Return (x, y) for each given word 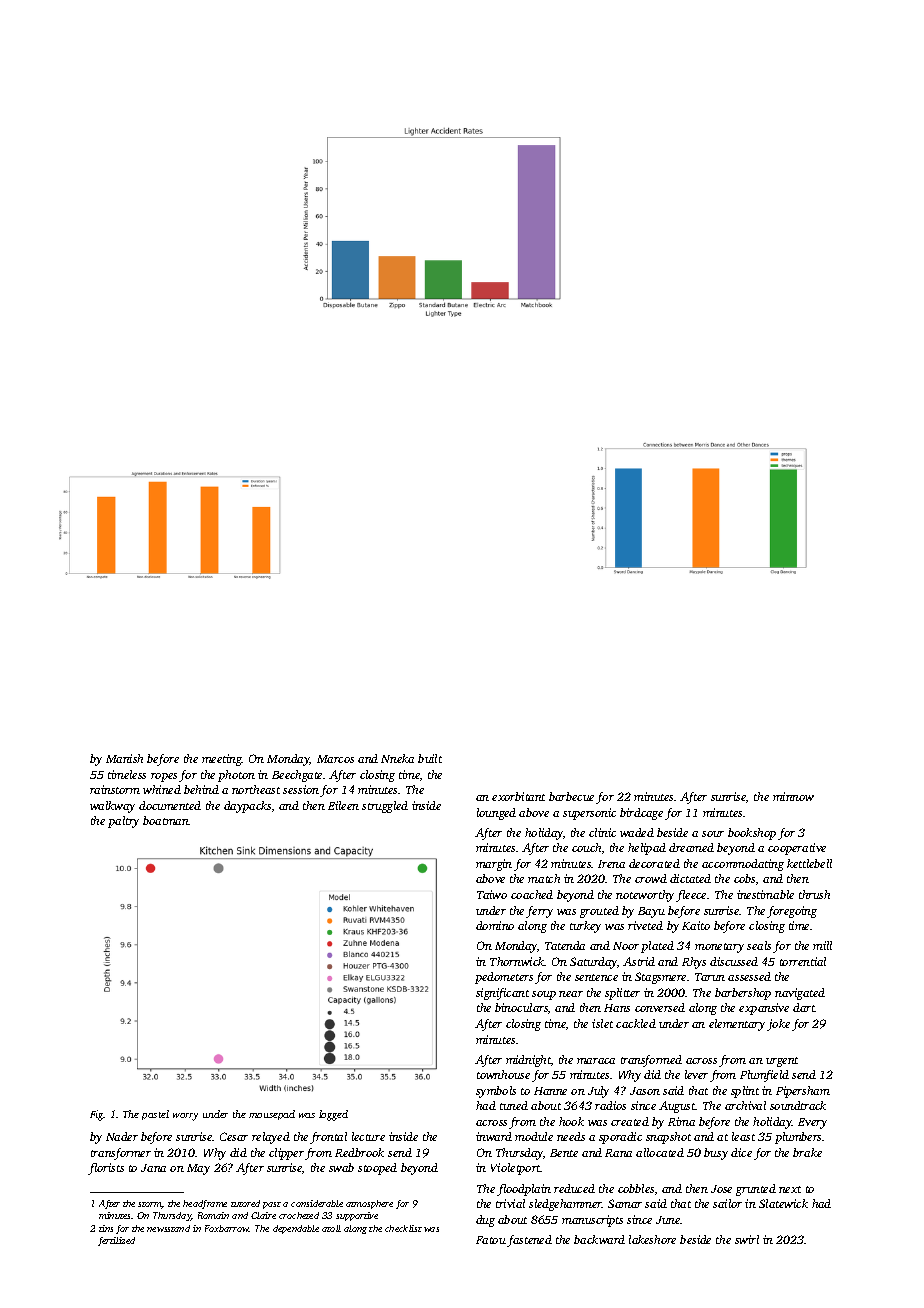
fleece (691, 896)
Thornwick (517, 961)
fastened (529, 1241)
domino (495, 925)
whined (162, 789)
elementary (737, 1025)
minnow (793, 796)
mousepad (272, 1115)
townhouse (503, 1074)
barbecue (571, 796)
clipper (286, 1154)
